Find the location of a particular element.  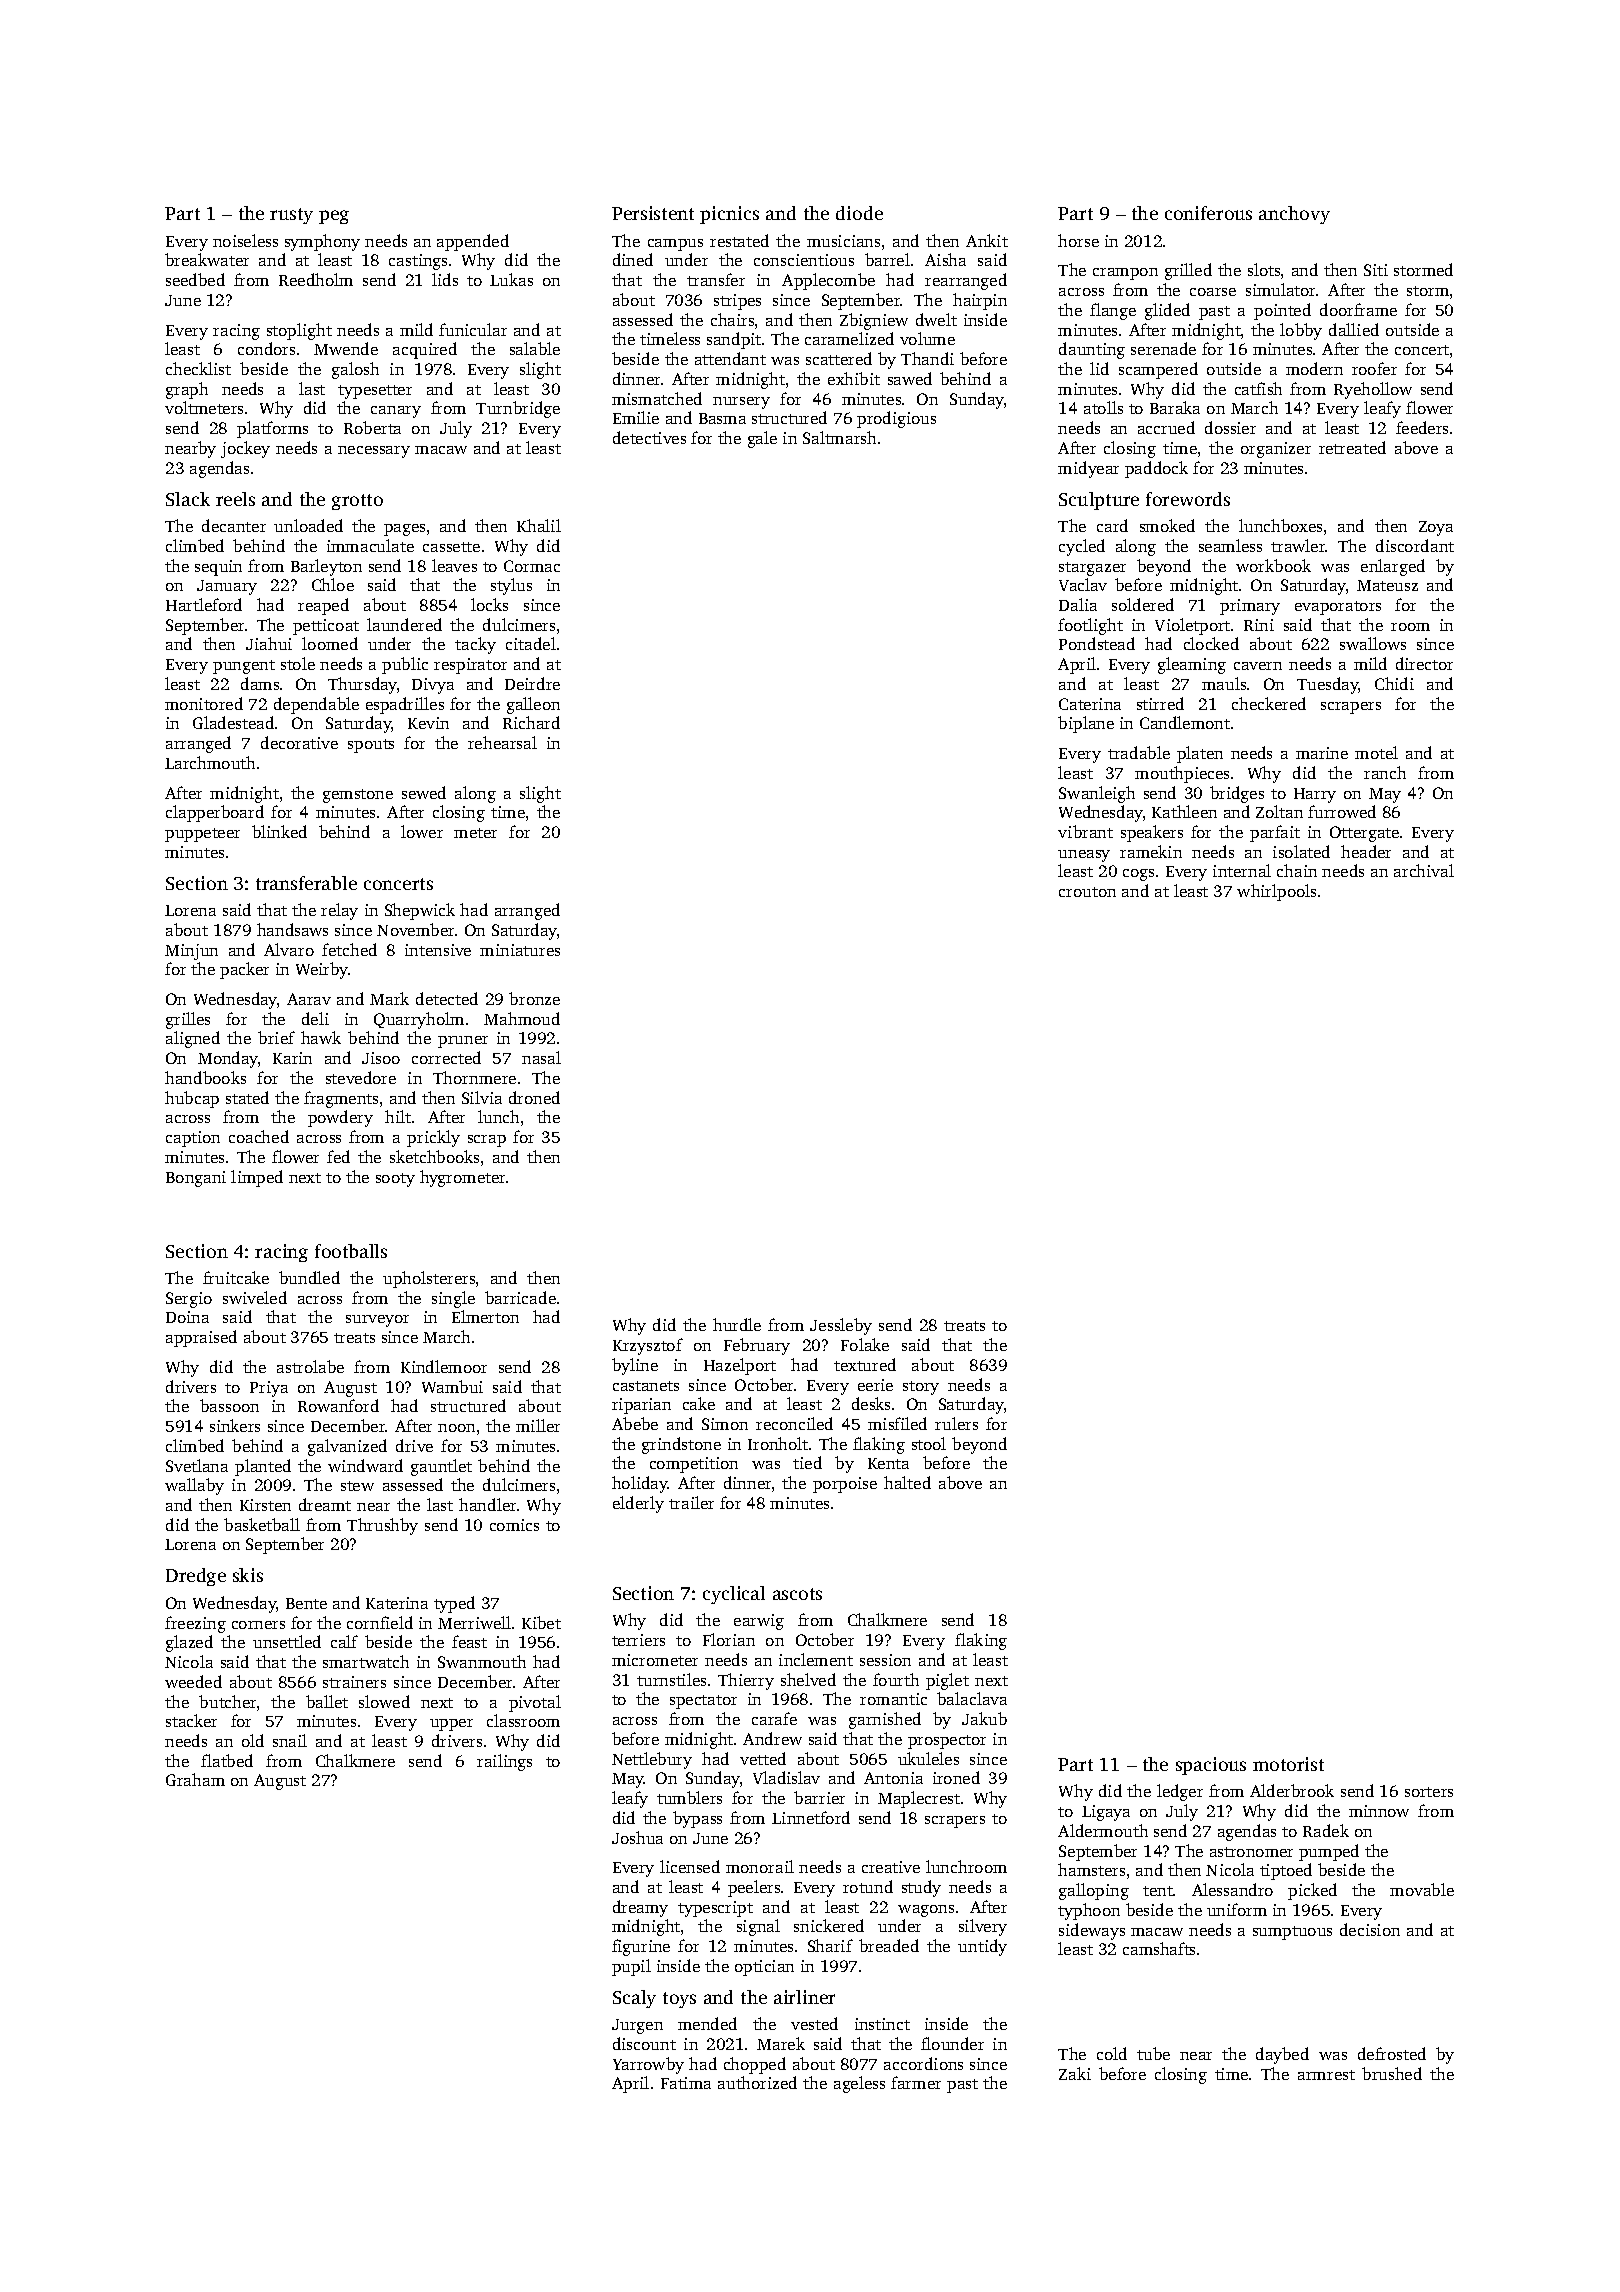

grindstone is located at coordinates (681, 1445).
